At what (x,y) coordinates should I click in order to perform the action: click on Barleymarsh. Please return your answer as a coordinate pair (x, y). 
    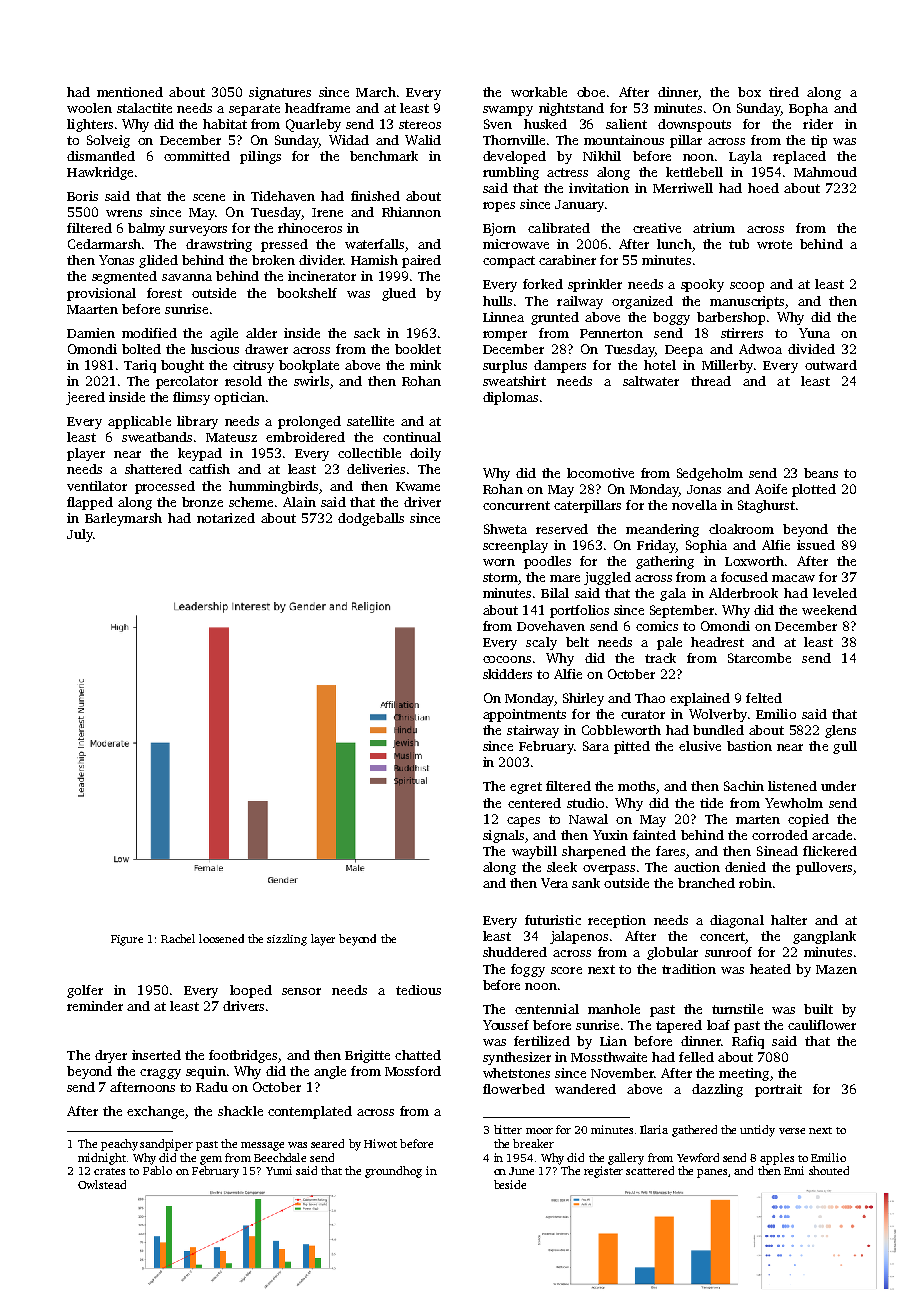
    Looking at the image, I should click on (123, 519).
